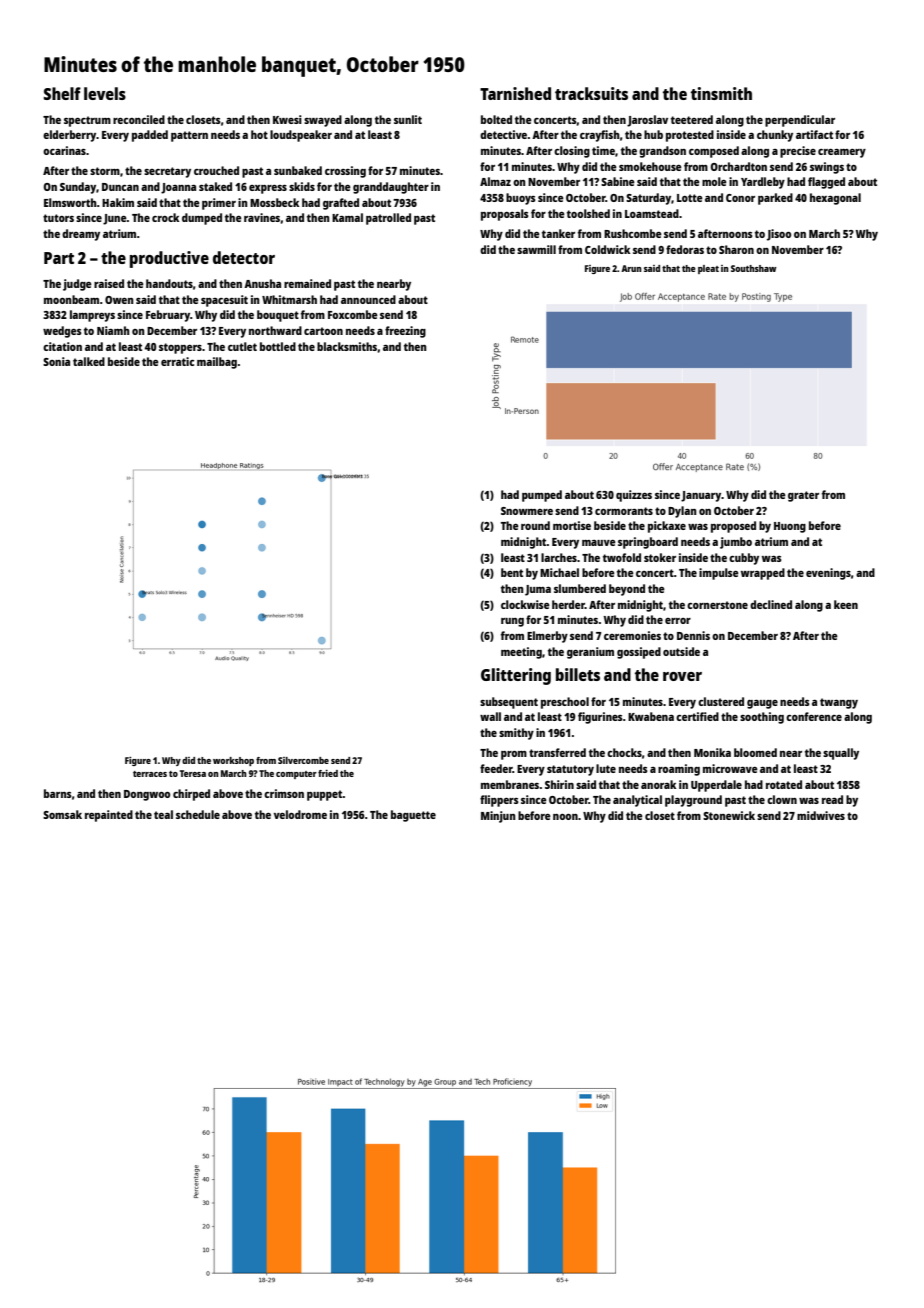  I want to click on Arun, so click(631, 268).
